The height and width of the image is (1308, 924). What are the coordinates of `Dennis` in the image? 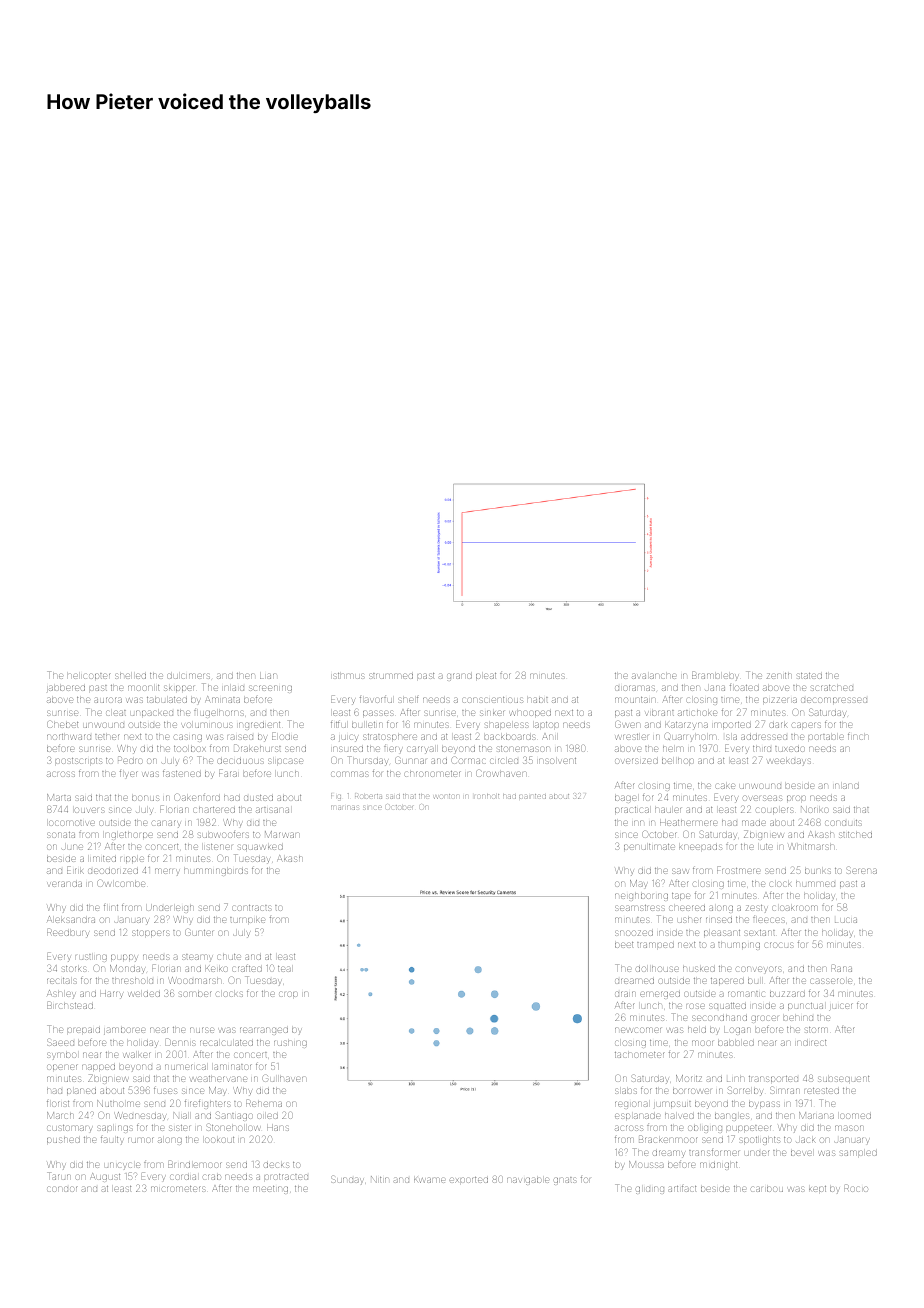 It's located at (180, 1042).
